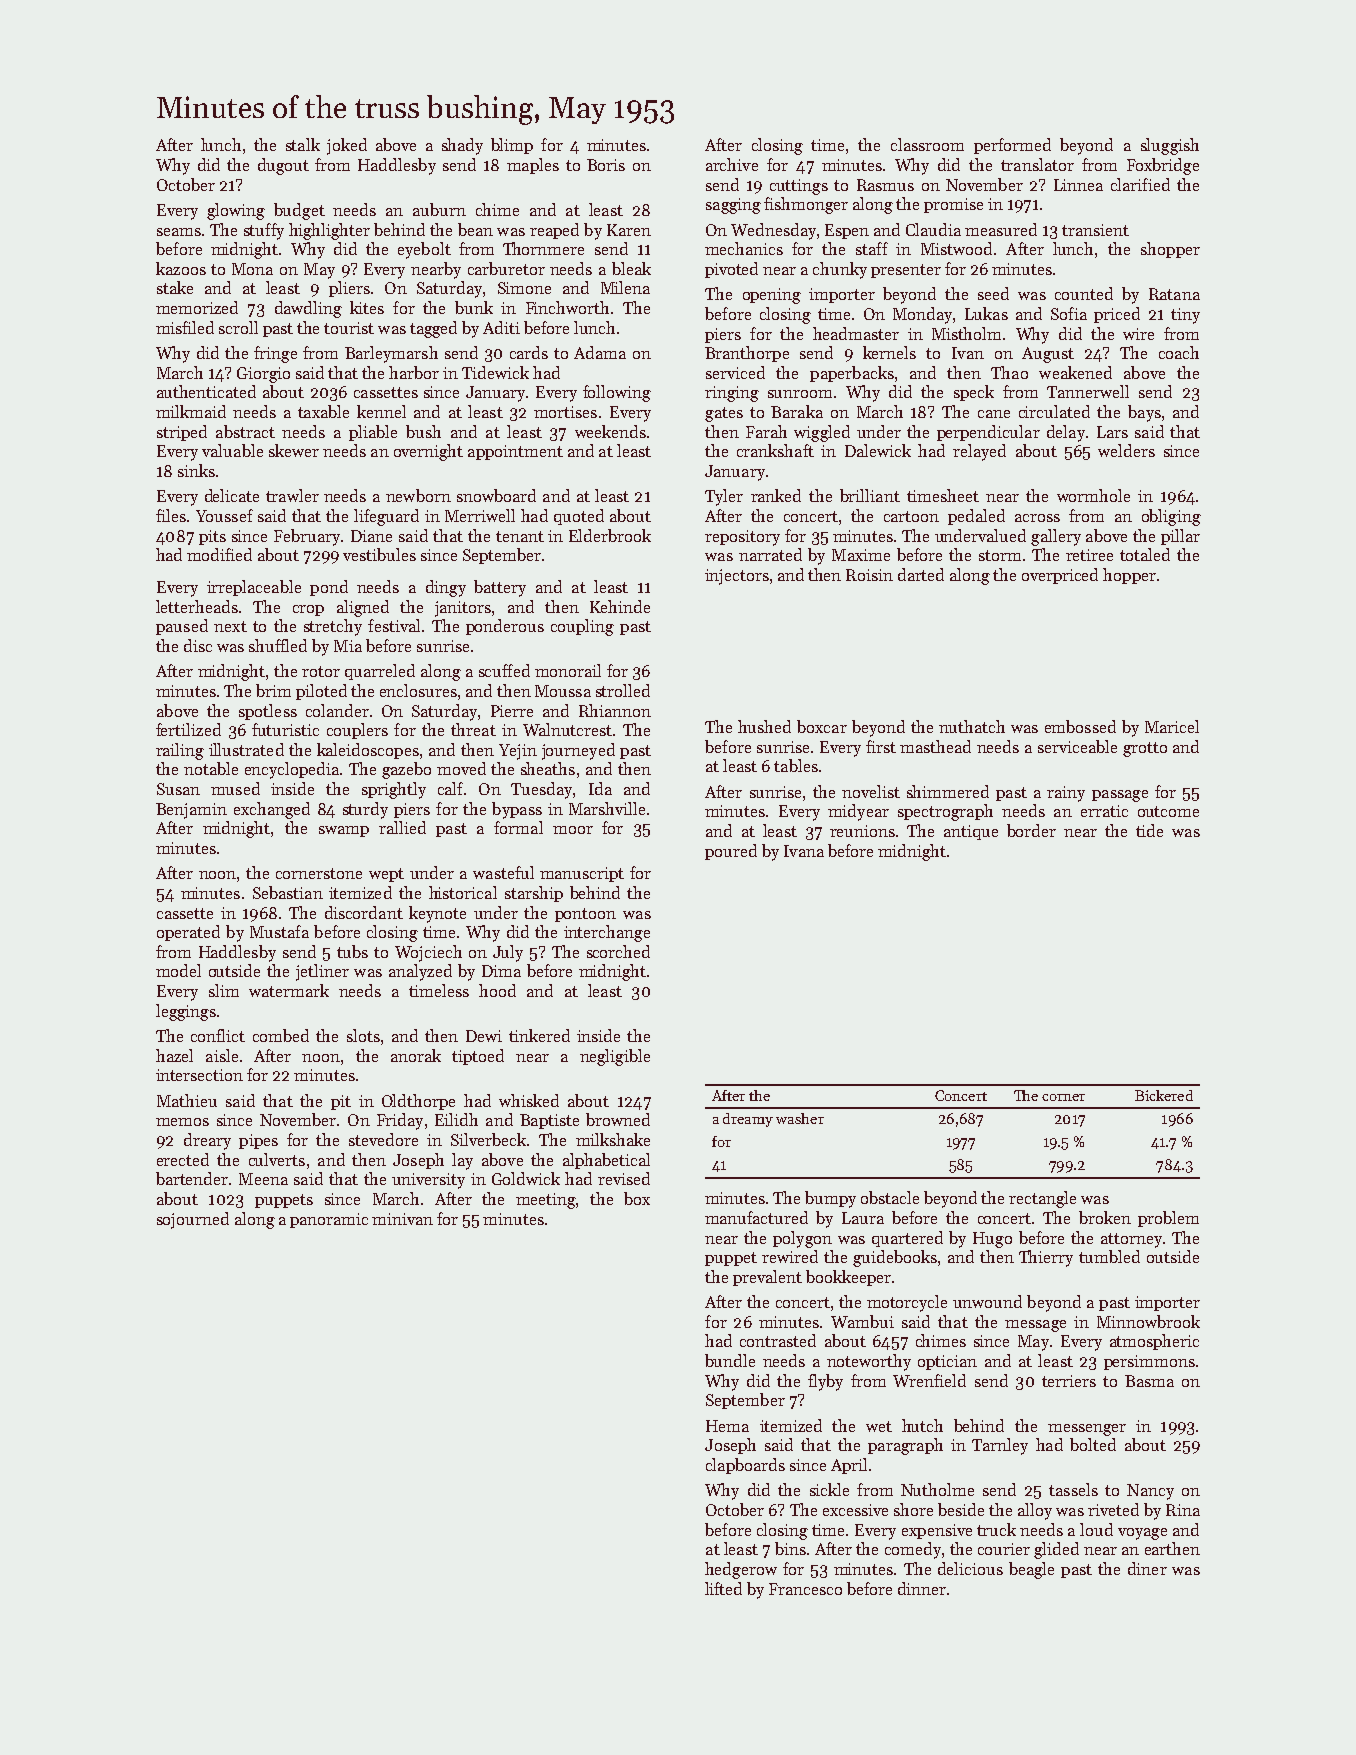 The height and width of the screenshot is (1755, 1356). What do you see at coordinates (1164, 1095) in the screenshot?
I see `Bickered` at bounding box center [1164, 1095].
